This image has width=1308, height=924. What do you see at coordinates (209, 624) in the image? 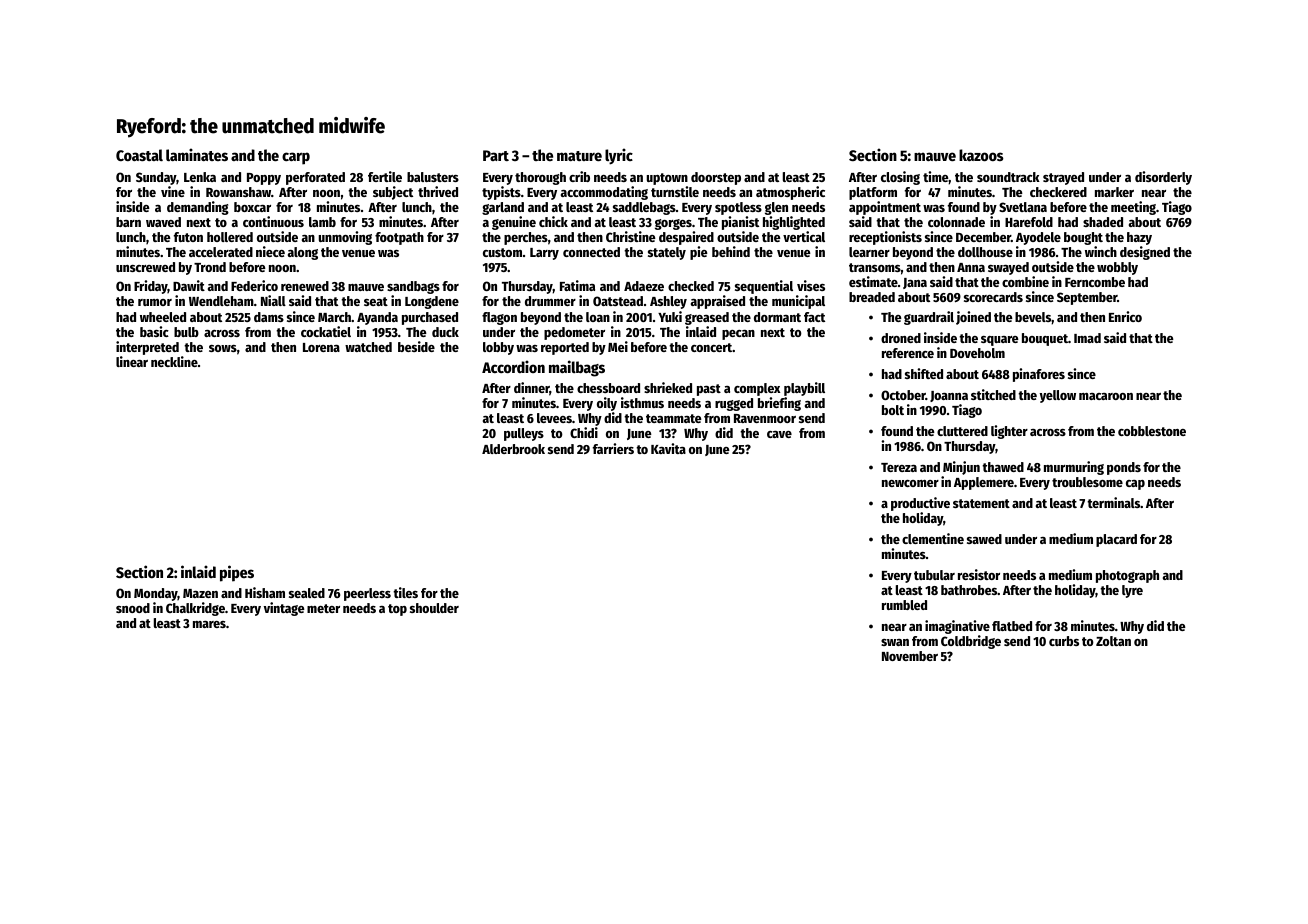
I see `mares` at bounding box center [209, 624].
